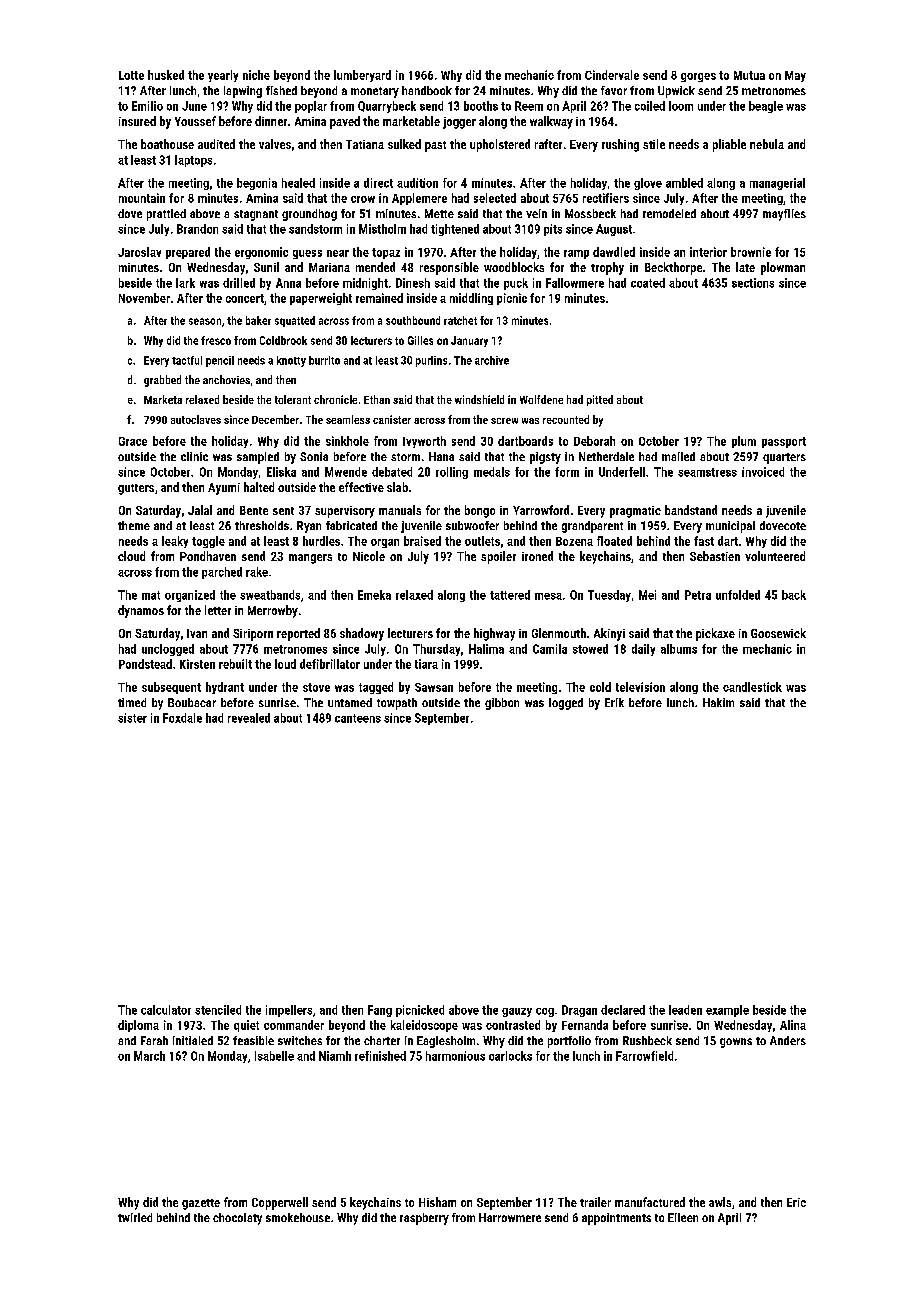 The width and height of the page is (924, 1308). Describe the element at coordinates (482, 541) in the page. I see `outlets` at that location.
